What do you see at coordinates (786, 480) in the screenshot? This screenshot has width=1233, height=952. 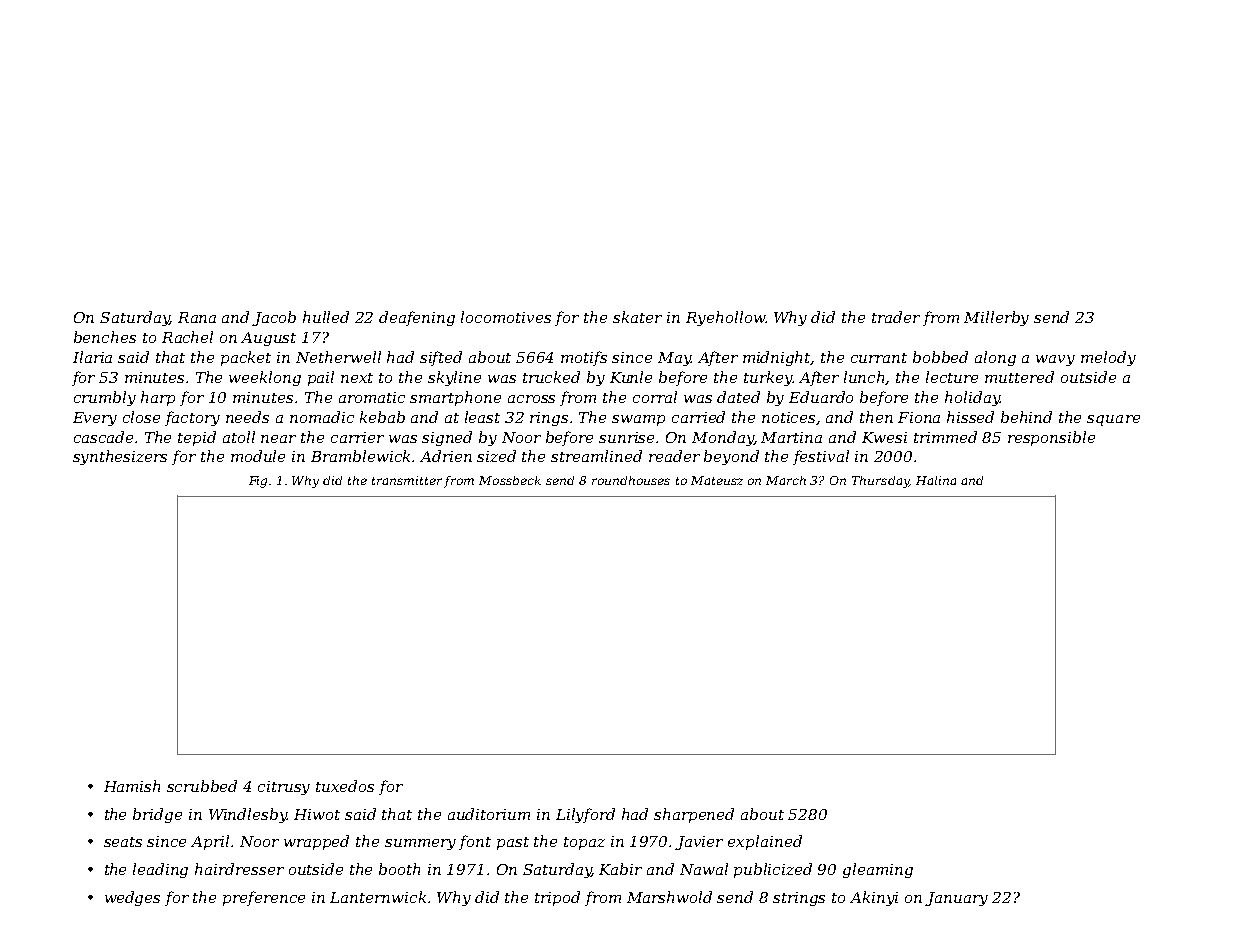 I see `March` at bounding box center [786, 480].
